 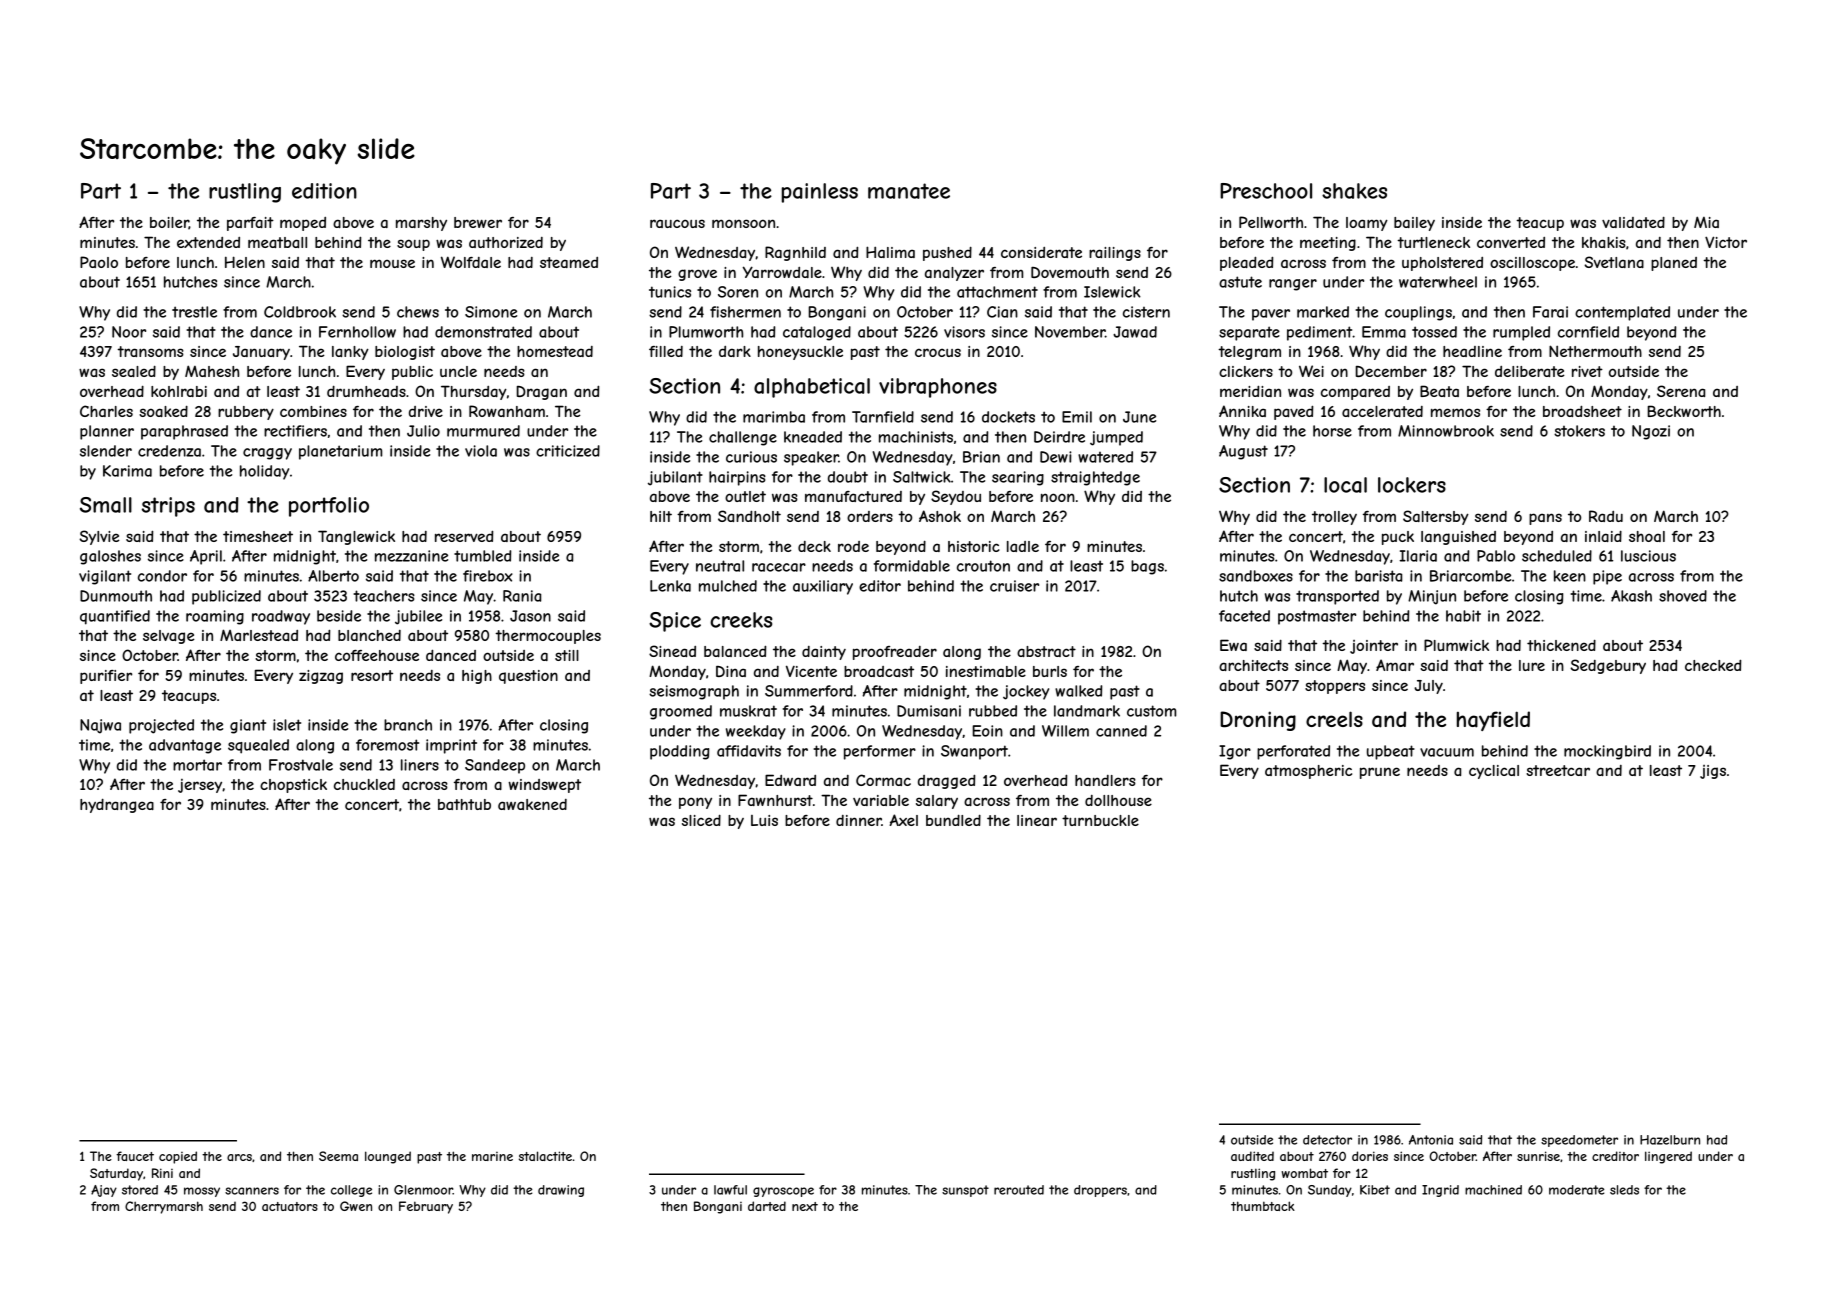 What do you see at coordinates (811, 458) in the page?
I see `speaker` at bounding box center [811, 458].
